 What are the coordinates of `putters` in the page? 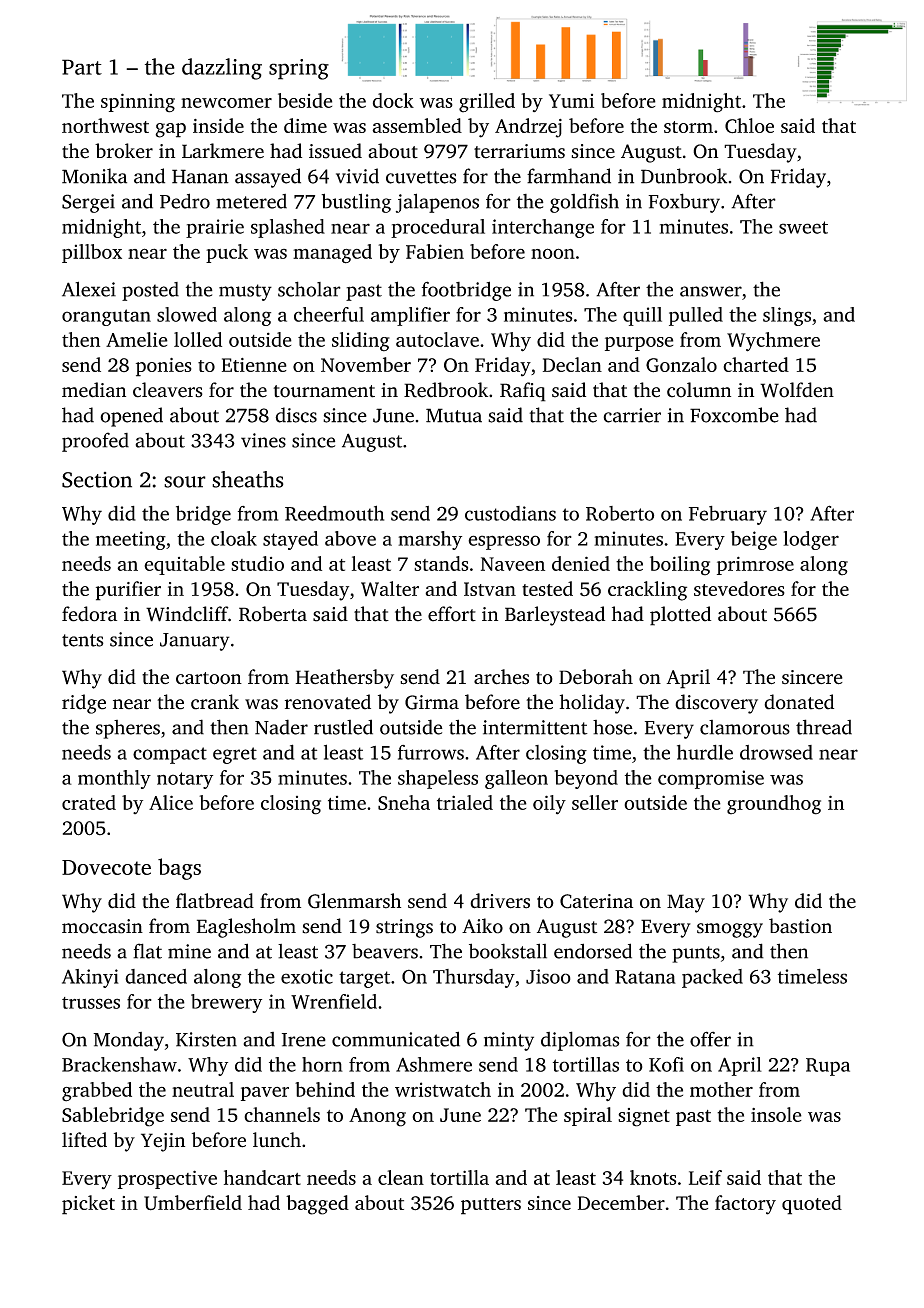 It's located at (491, 1206).
